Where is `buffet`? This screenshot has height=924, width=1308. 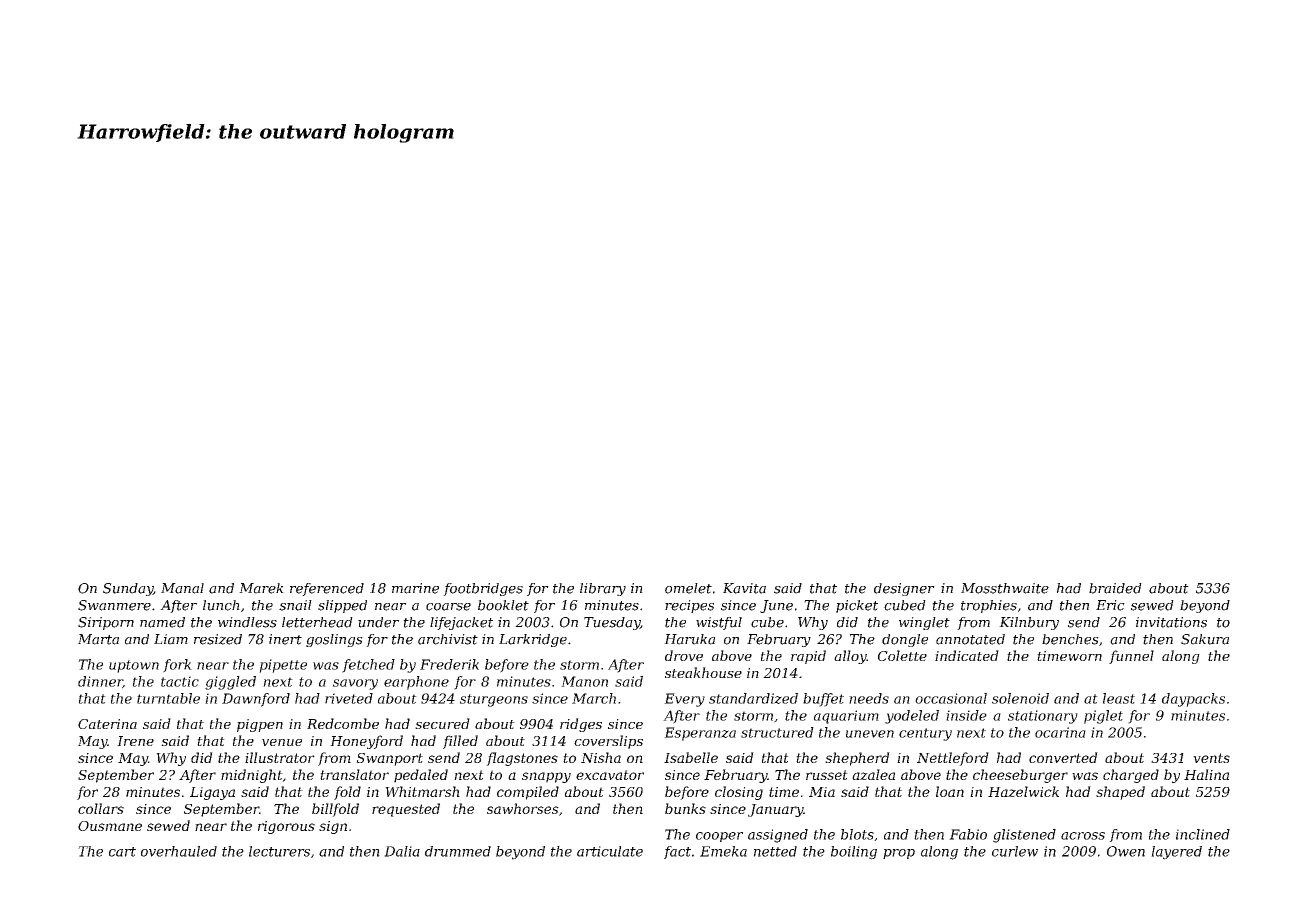 buffet is located at coordinates (823, 700).
